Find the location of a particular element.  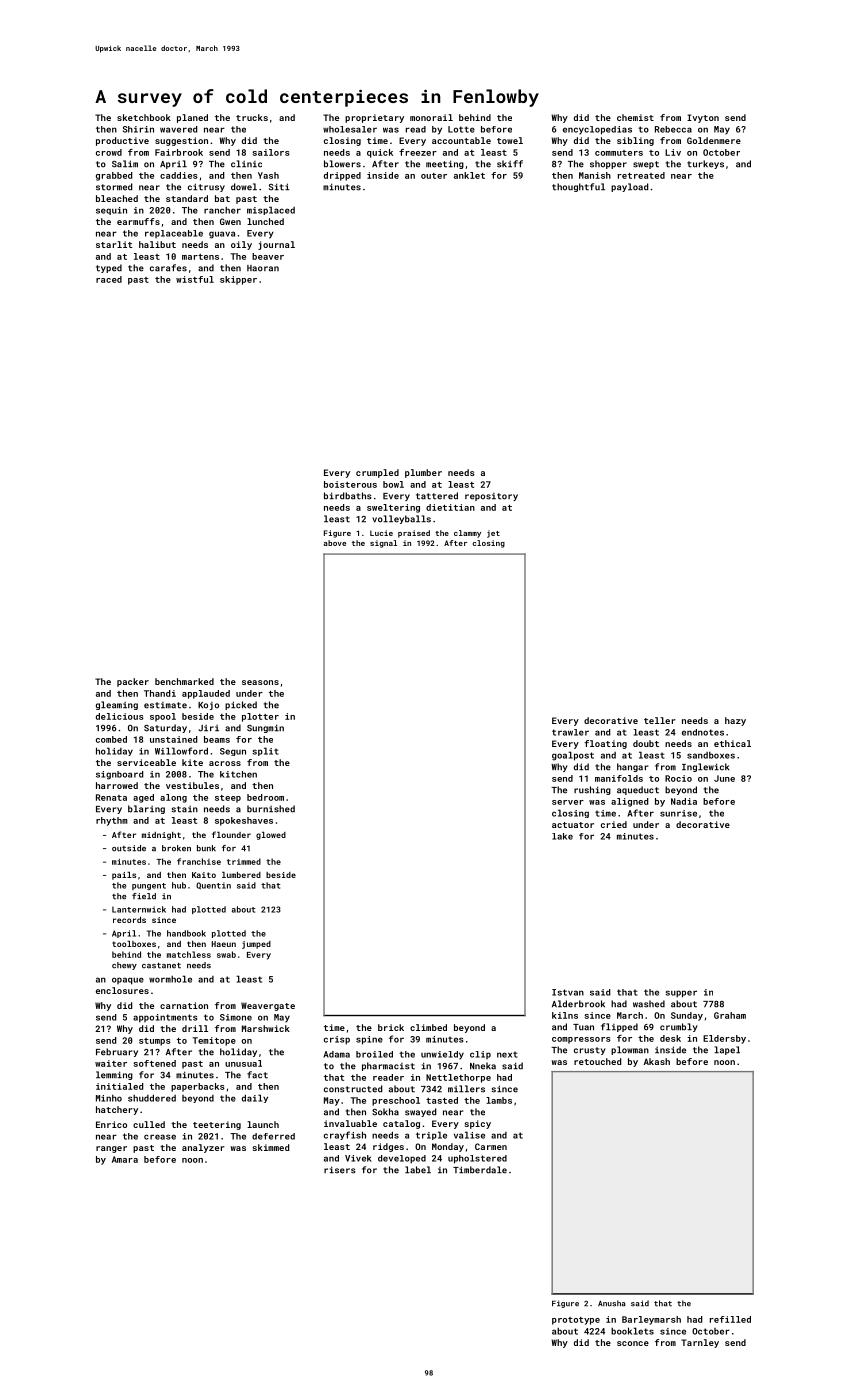

steep is located at coordinates (228, 799).
